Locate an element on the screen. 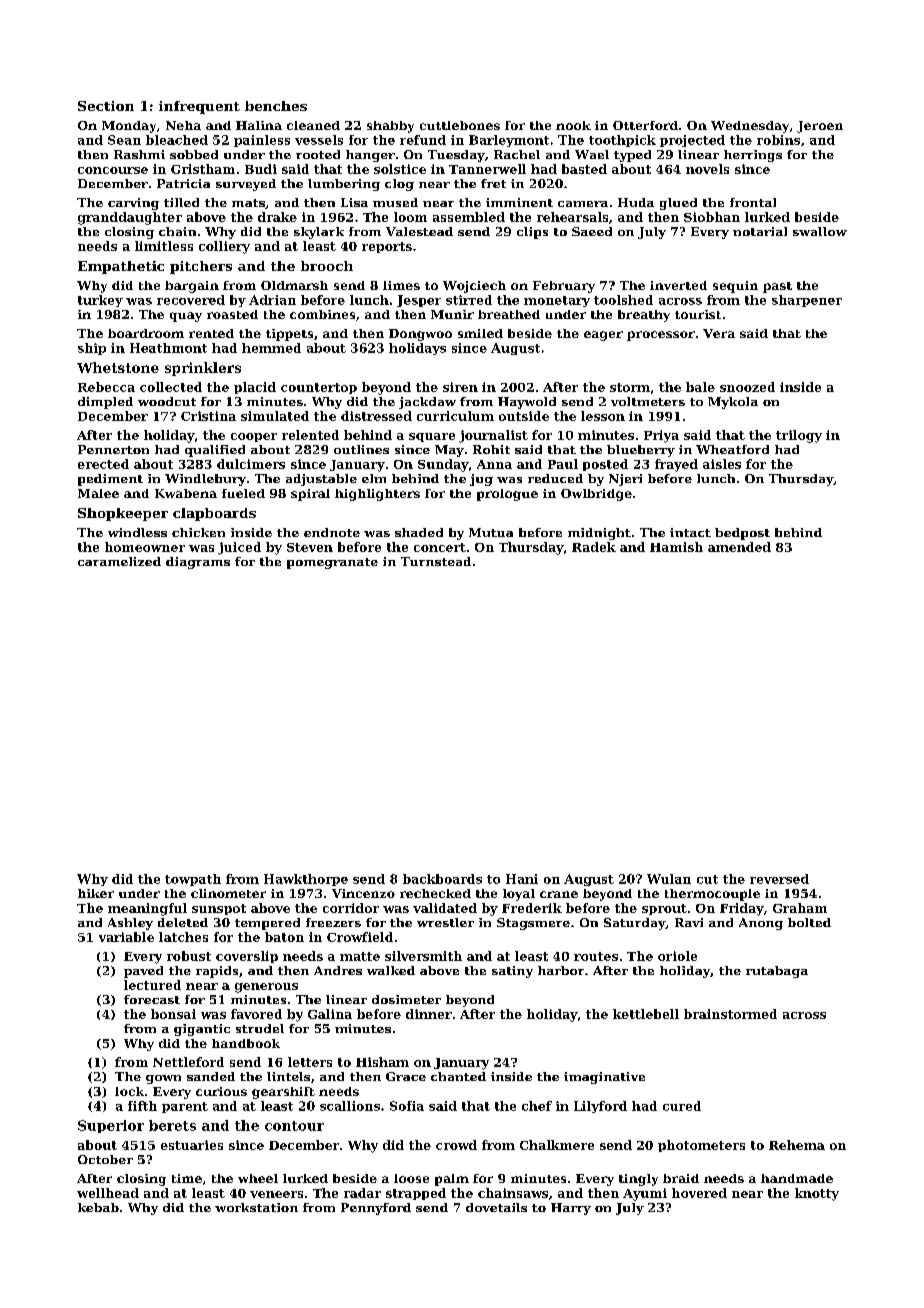 This screenshot has width=924, height=1308. Hamish is located at coordinates (676, 547).
